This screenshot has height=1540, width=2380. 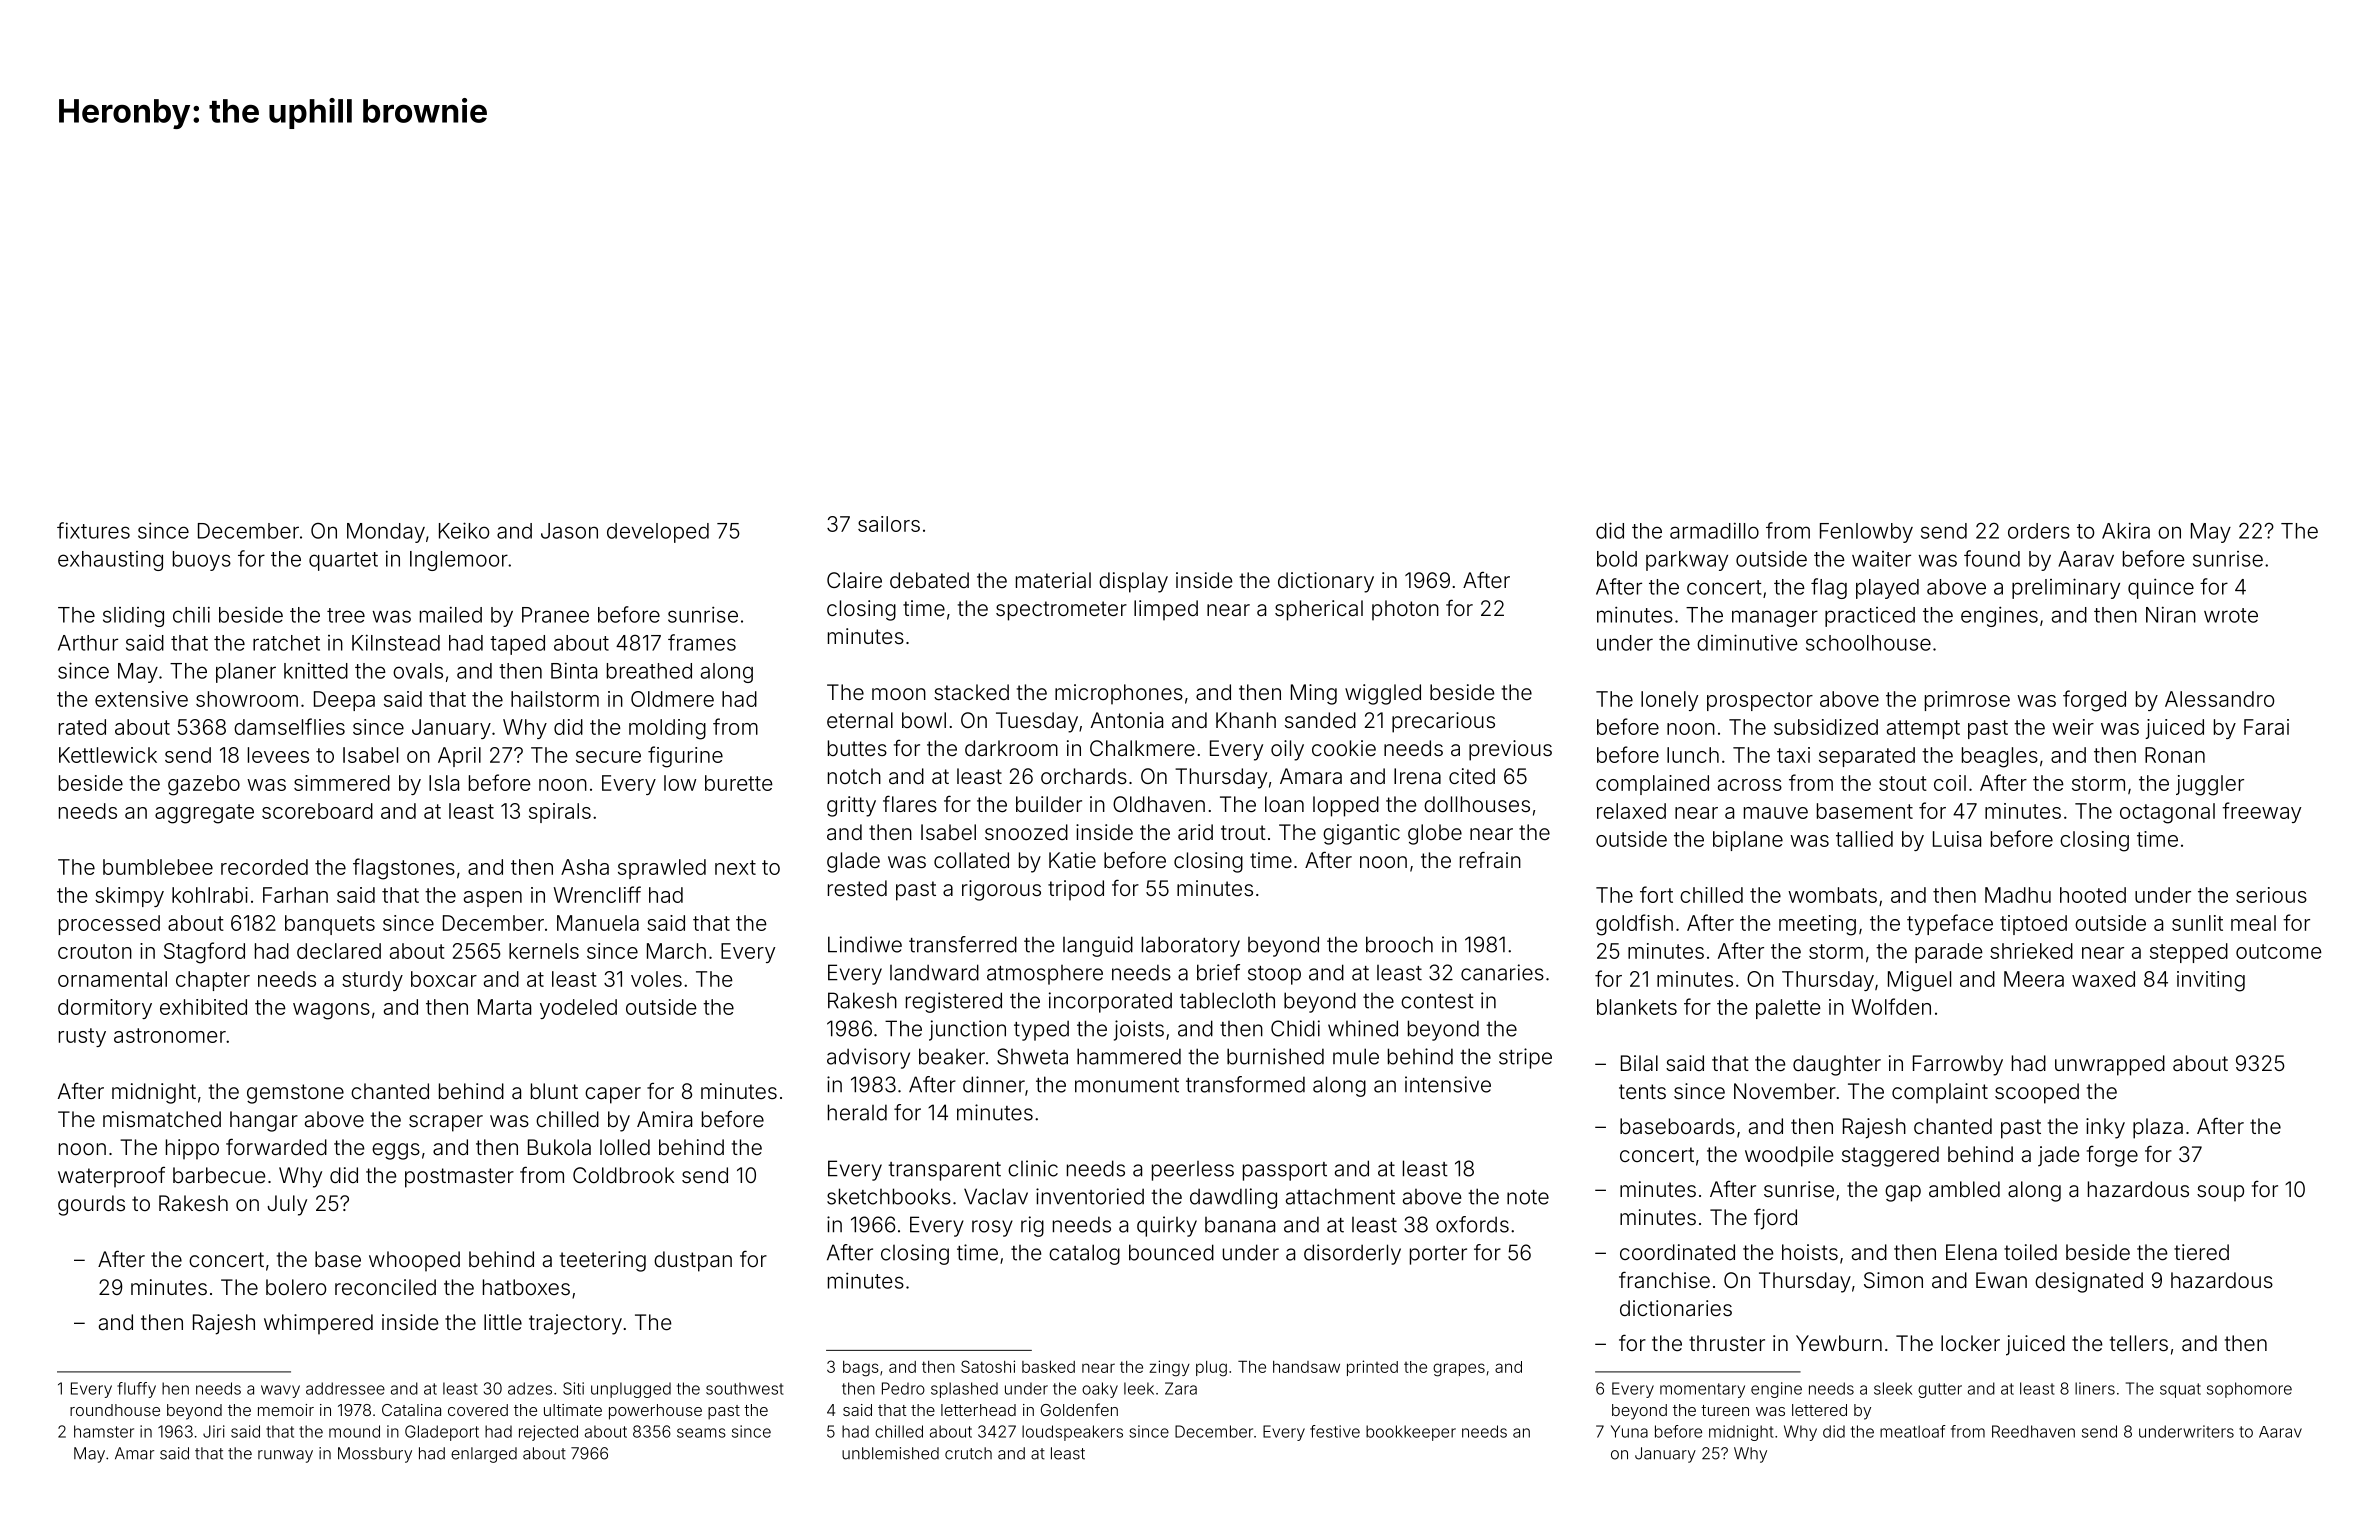 What do you see at coordinates (459, 561) in the screenshot?
I see `Inglemoor` at bounding box center [459, 561].
